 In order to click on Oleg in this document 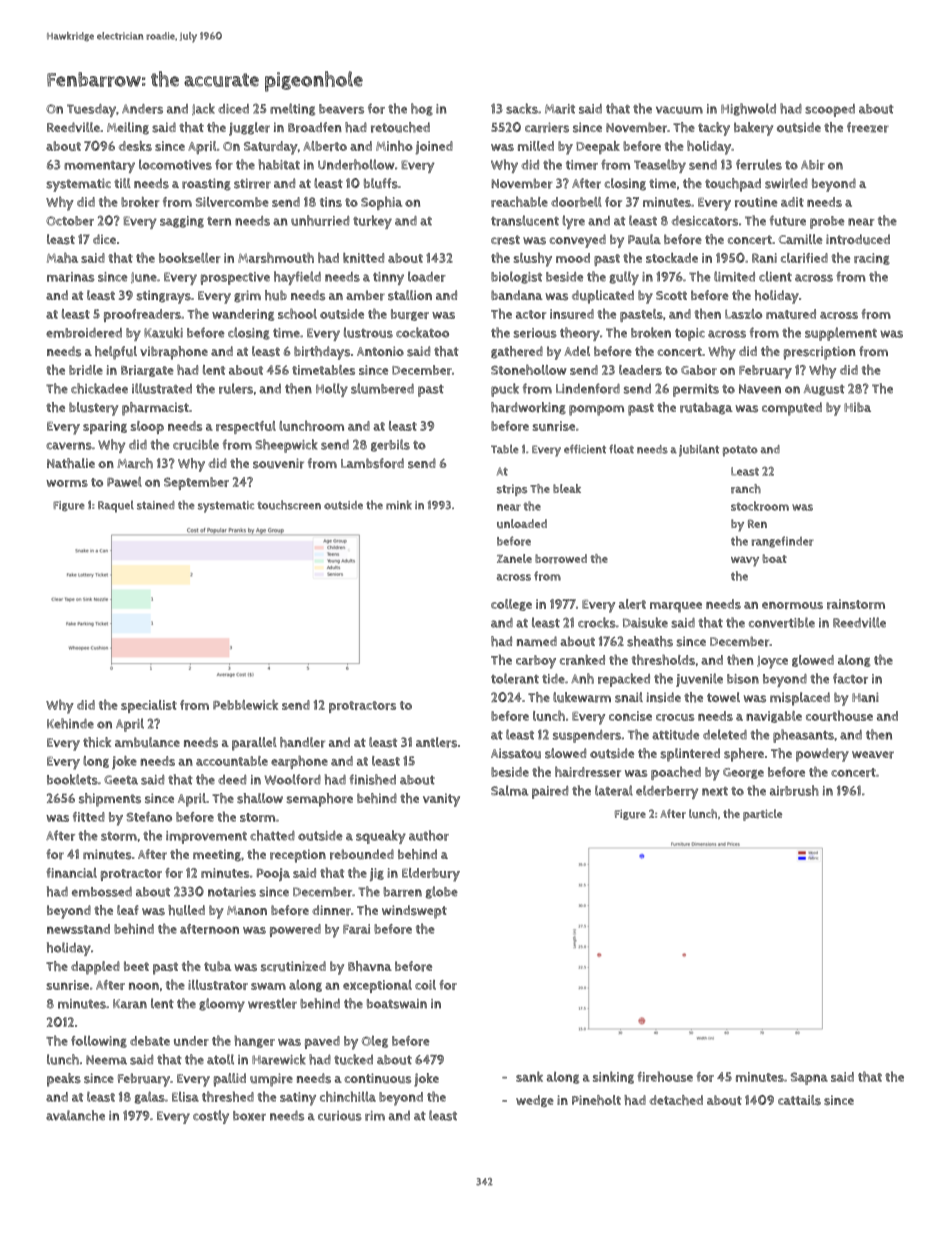, I will do `click(375, 1041)`.
